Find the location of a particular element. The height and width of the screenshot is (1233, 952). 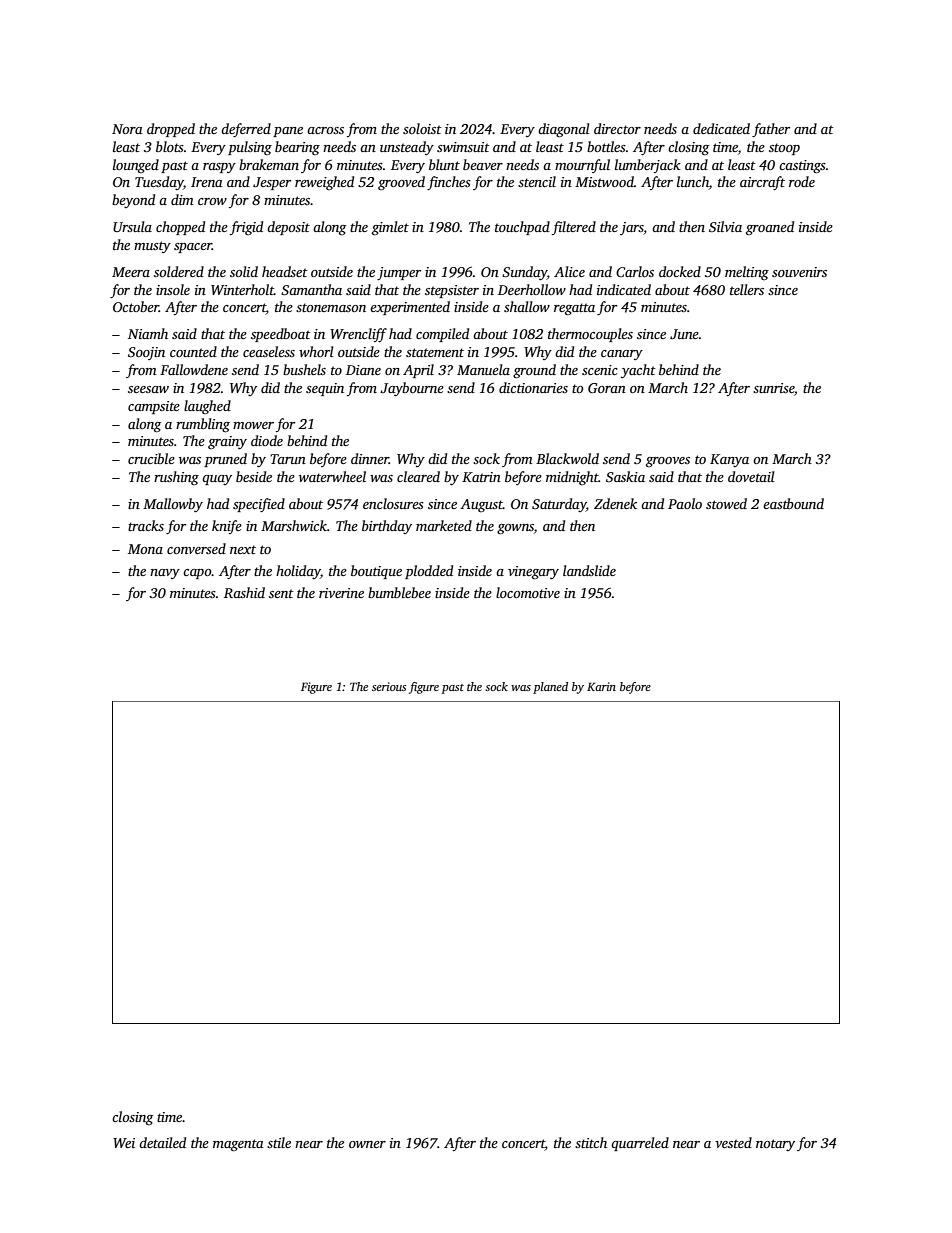

dropped is located at coordinates (171, 130).
